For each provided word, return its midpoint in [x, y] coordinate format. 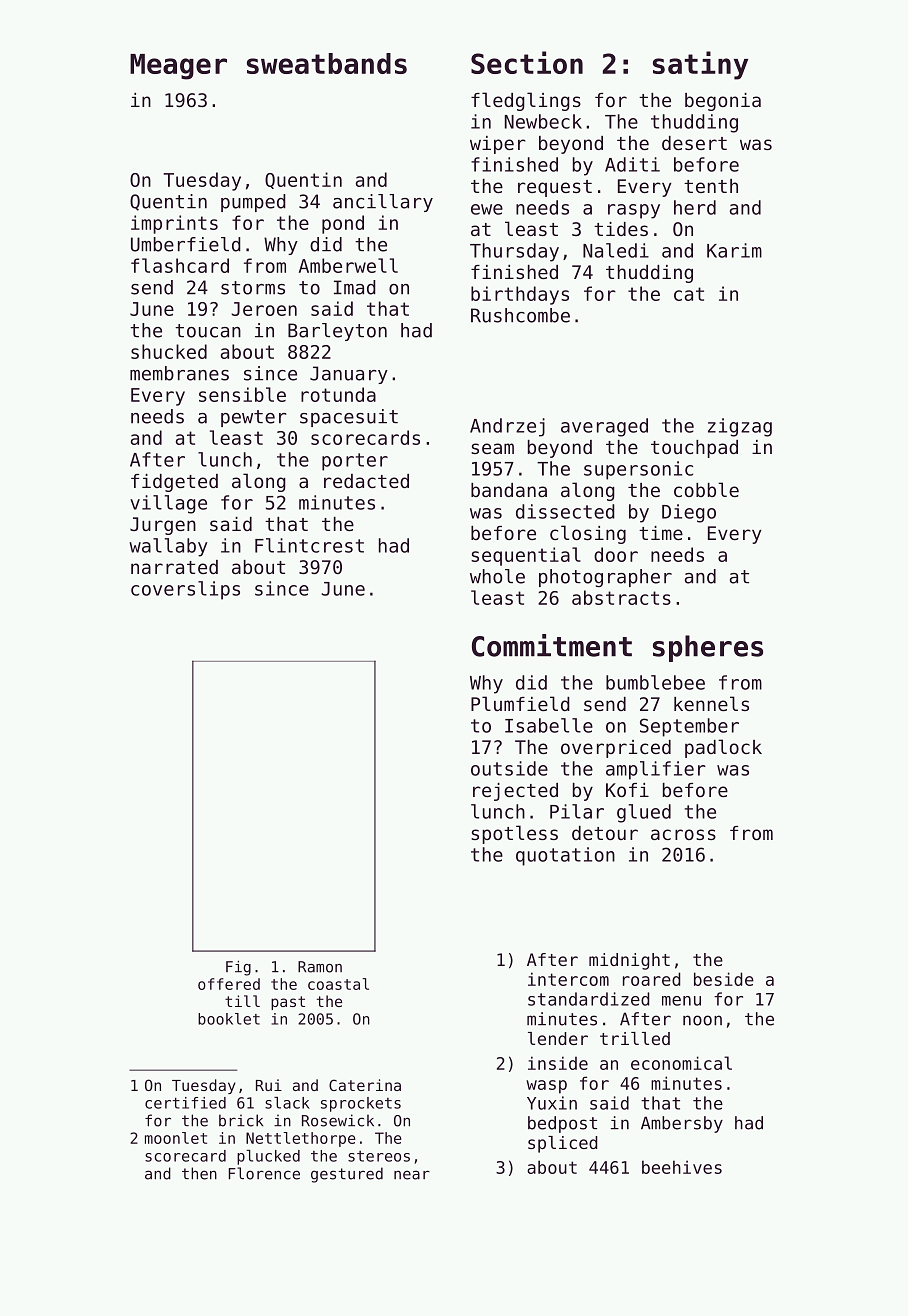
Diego [689, 513]
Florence [264, 1173]
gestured [347, 1175]
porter [355, 462]
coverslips [185, 590]
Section [527, 62]
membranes [179, 373]
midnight [629, 961]
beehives [682, 1167]
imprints [174, 224]
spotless [514, 834]
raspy [634, 211]
